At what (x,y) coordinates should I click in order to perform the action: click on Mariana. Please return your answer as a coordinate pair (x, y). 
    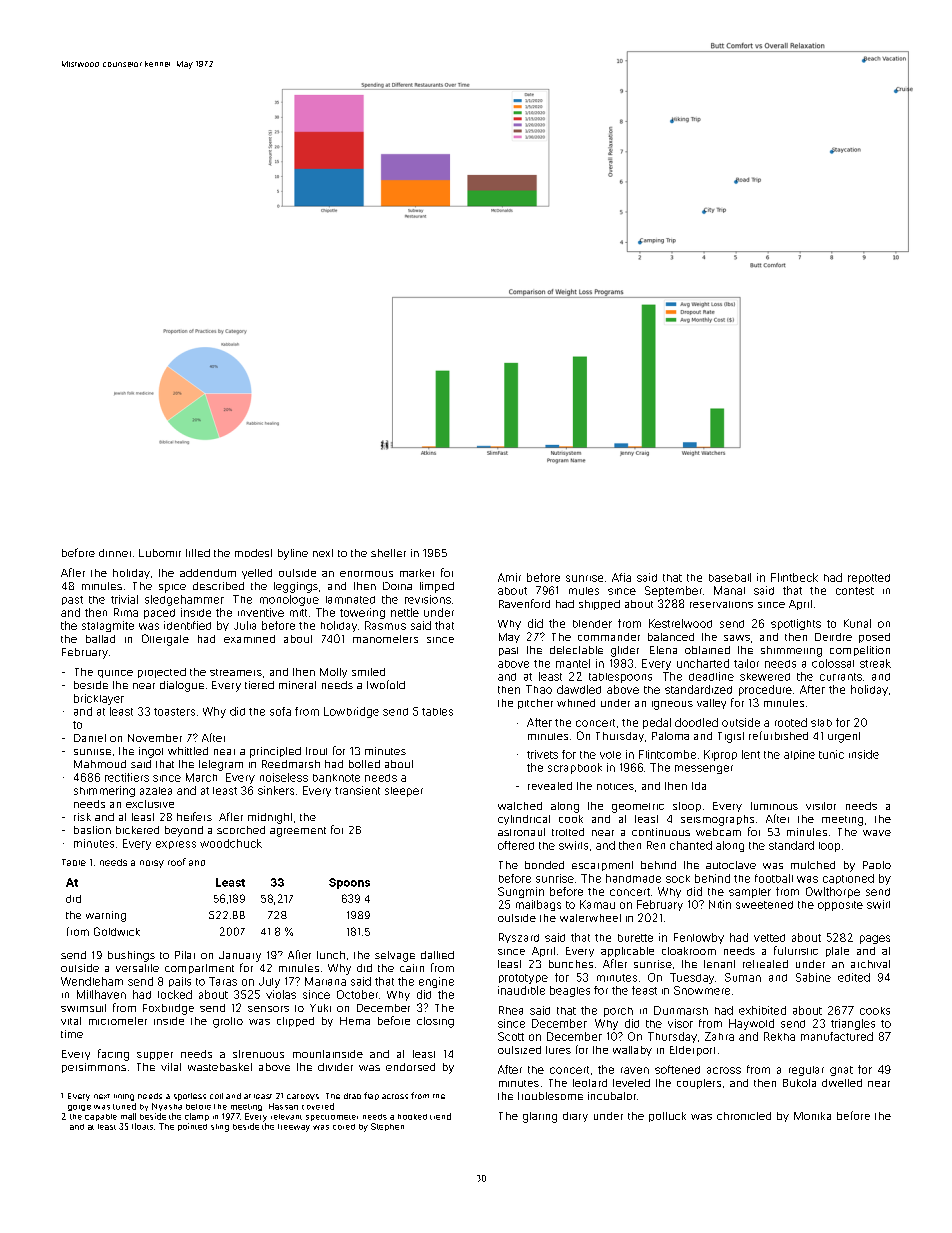
    Looking at the image, I should click on (325, 981).
